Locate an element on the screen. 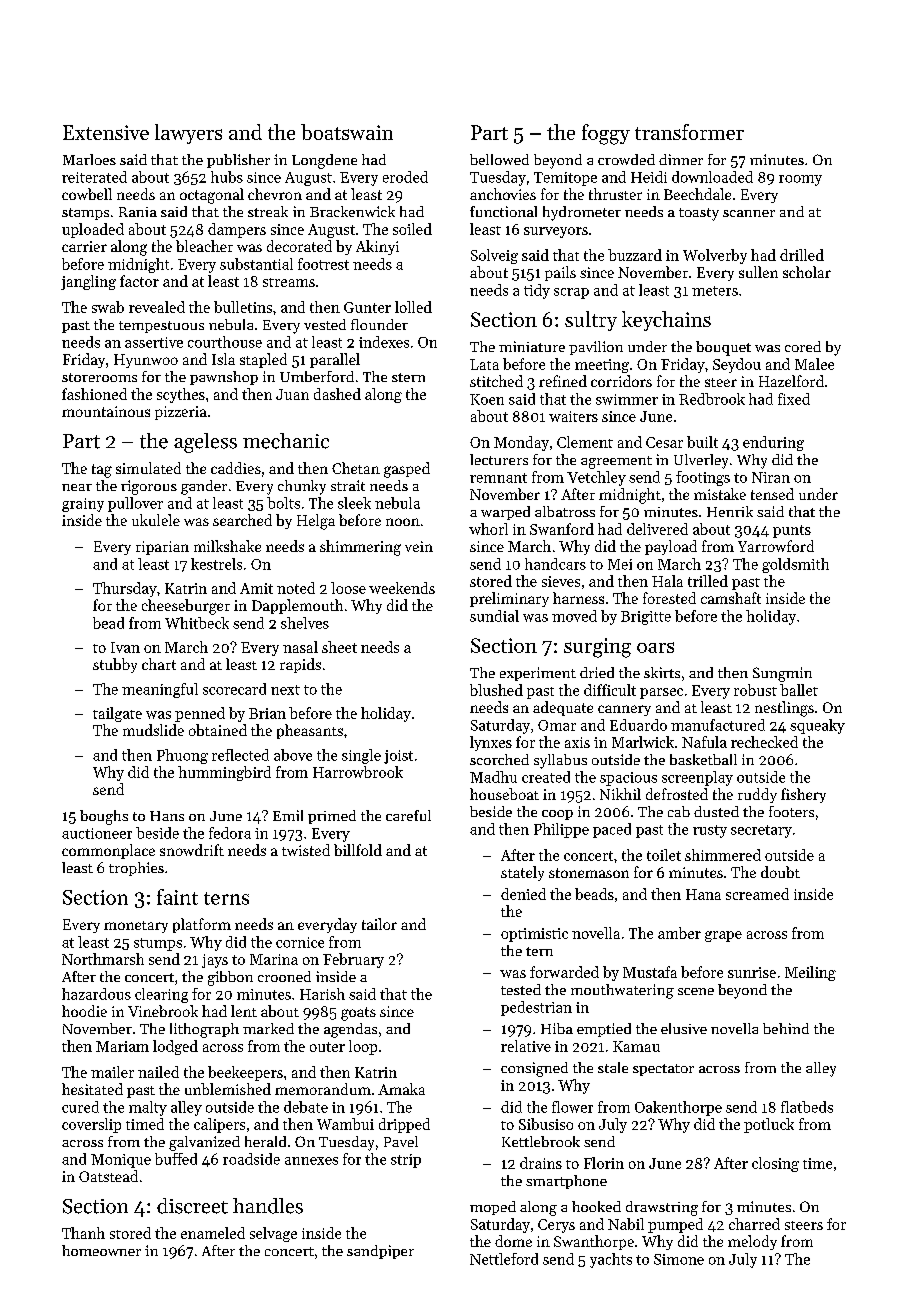 The image size is (908, 1316). boatswain is located at coordinates (347, 132).
